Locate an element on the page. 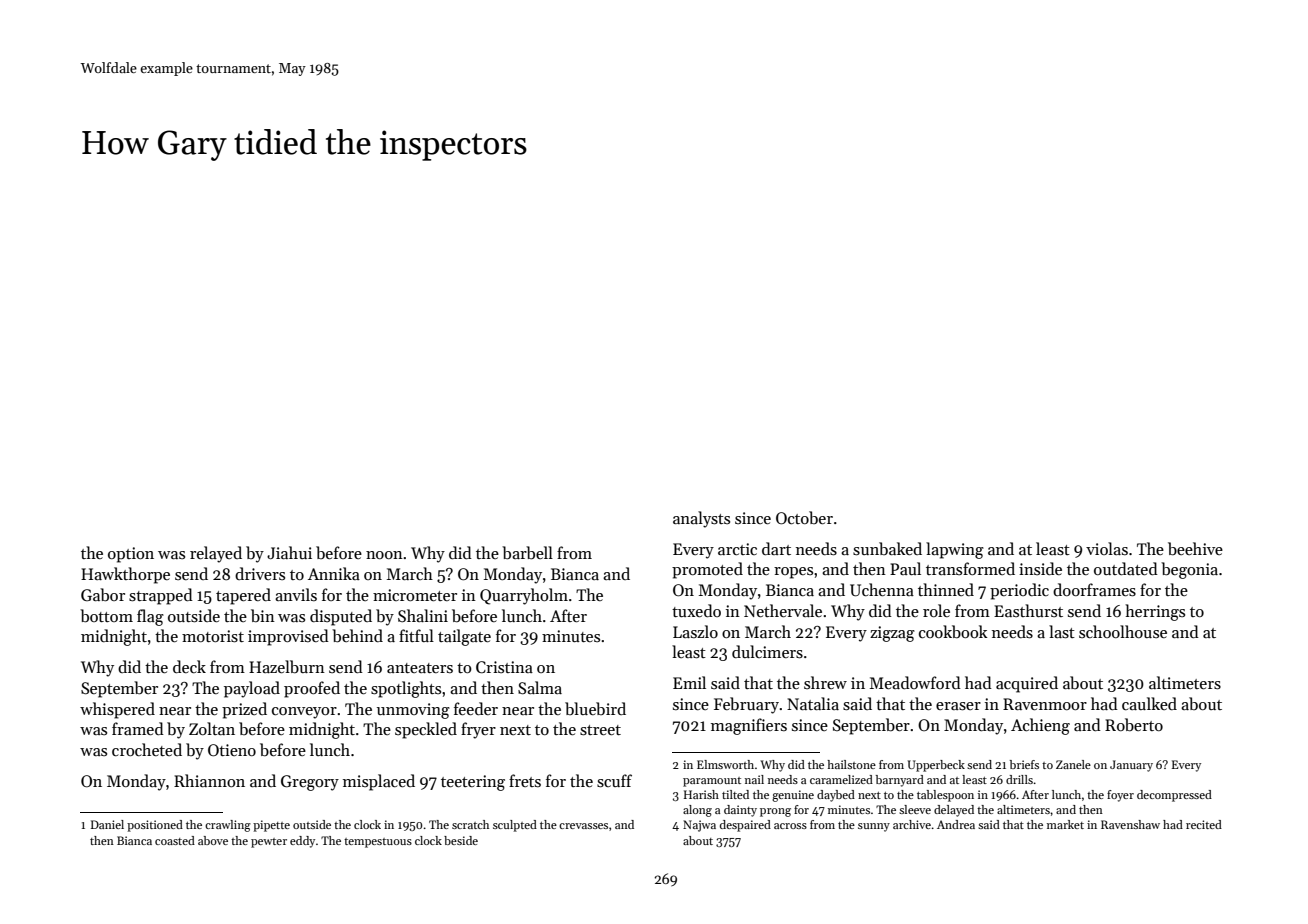 Image resolution: width=1308 pixels, height=924 pixels. Zoltan is located at coordinates (212, 728).
